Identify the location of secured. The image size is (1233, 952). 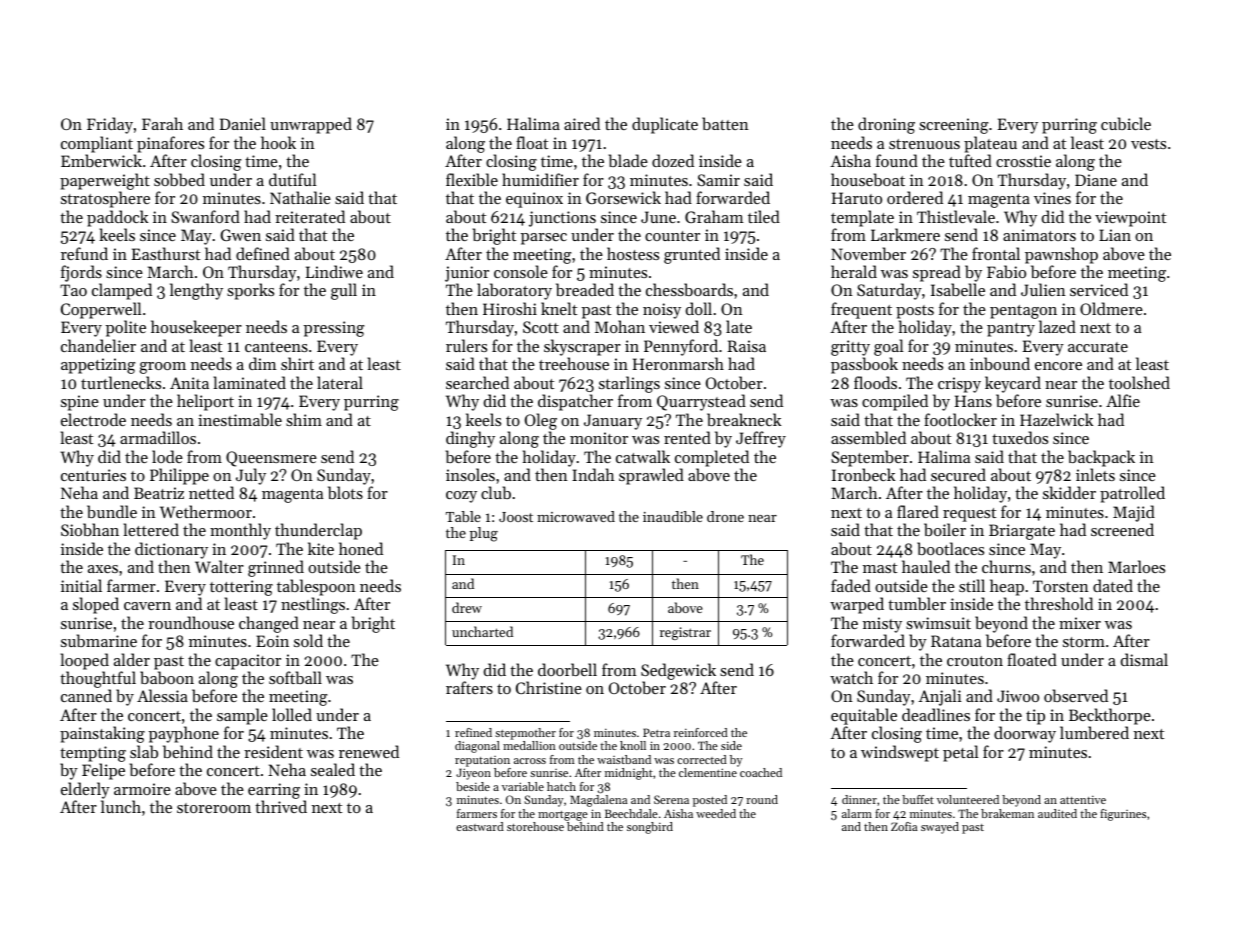
(958, 474).
